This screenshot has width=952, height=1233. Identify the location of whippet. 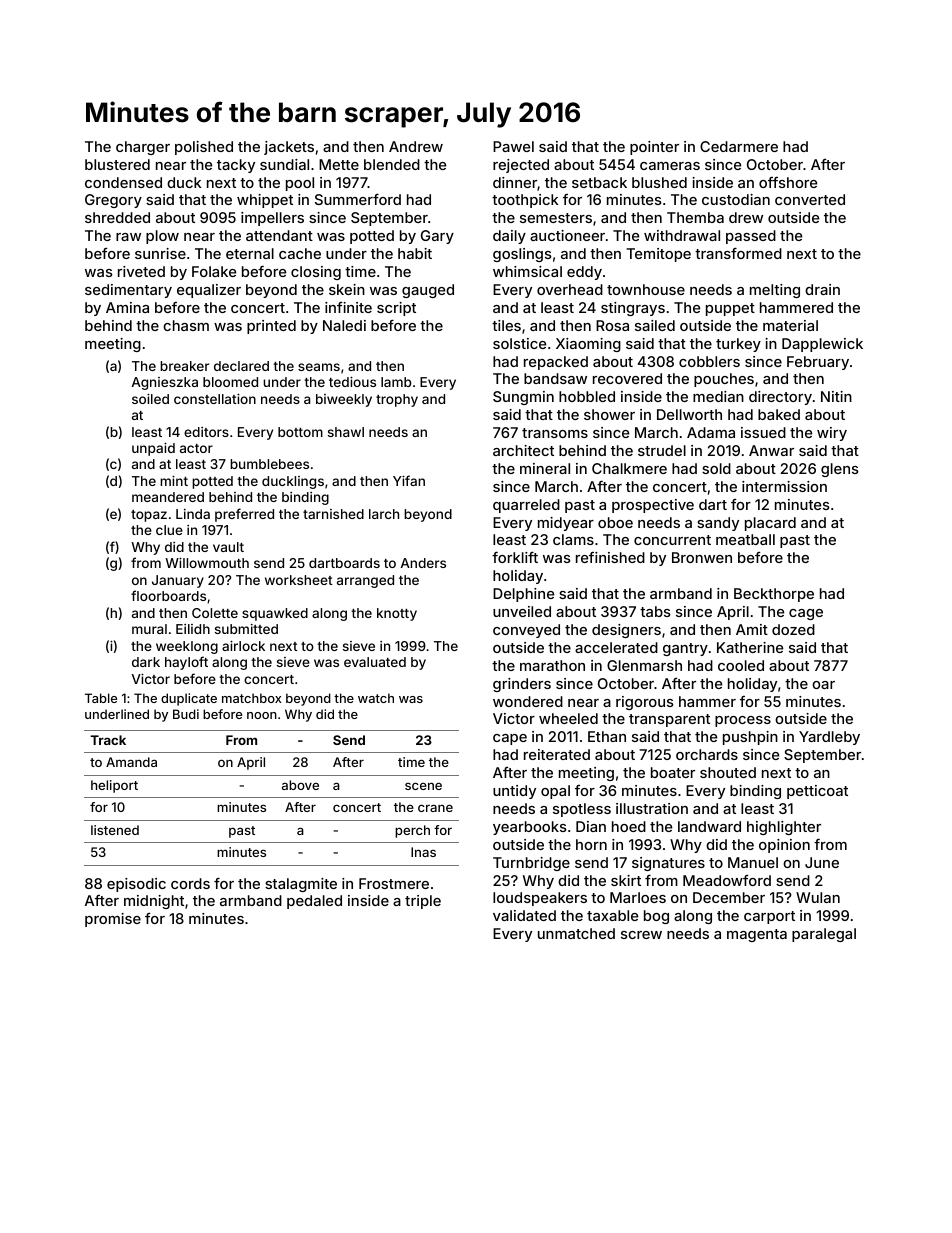
(265, 201).
